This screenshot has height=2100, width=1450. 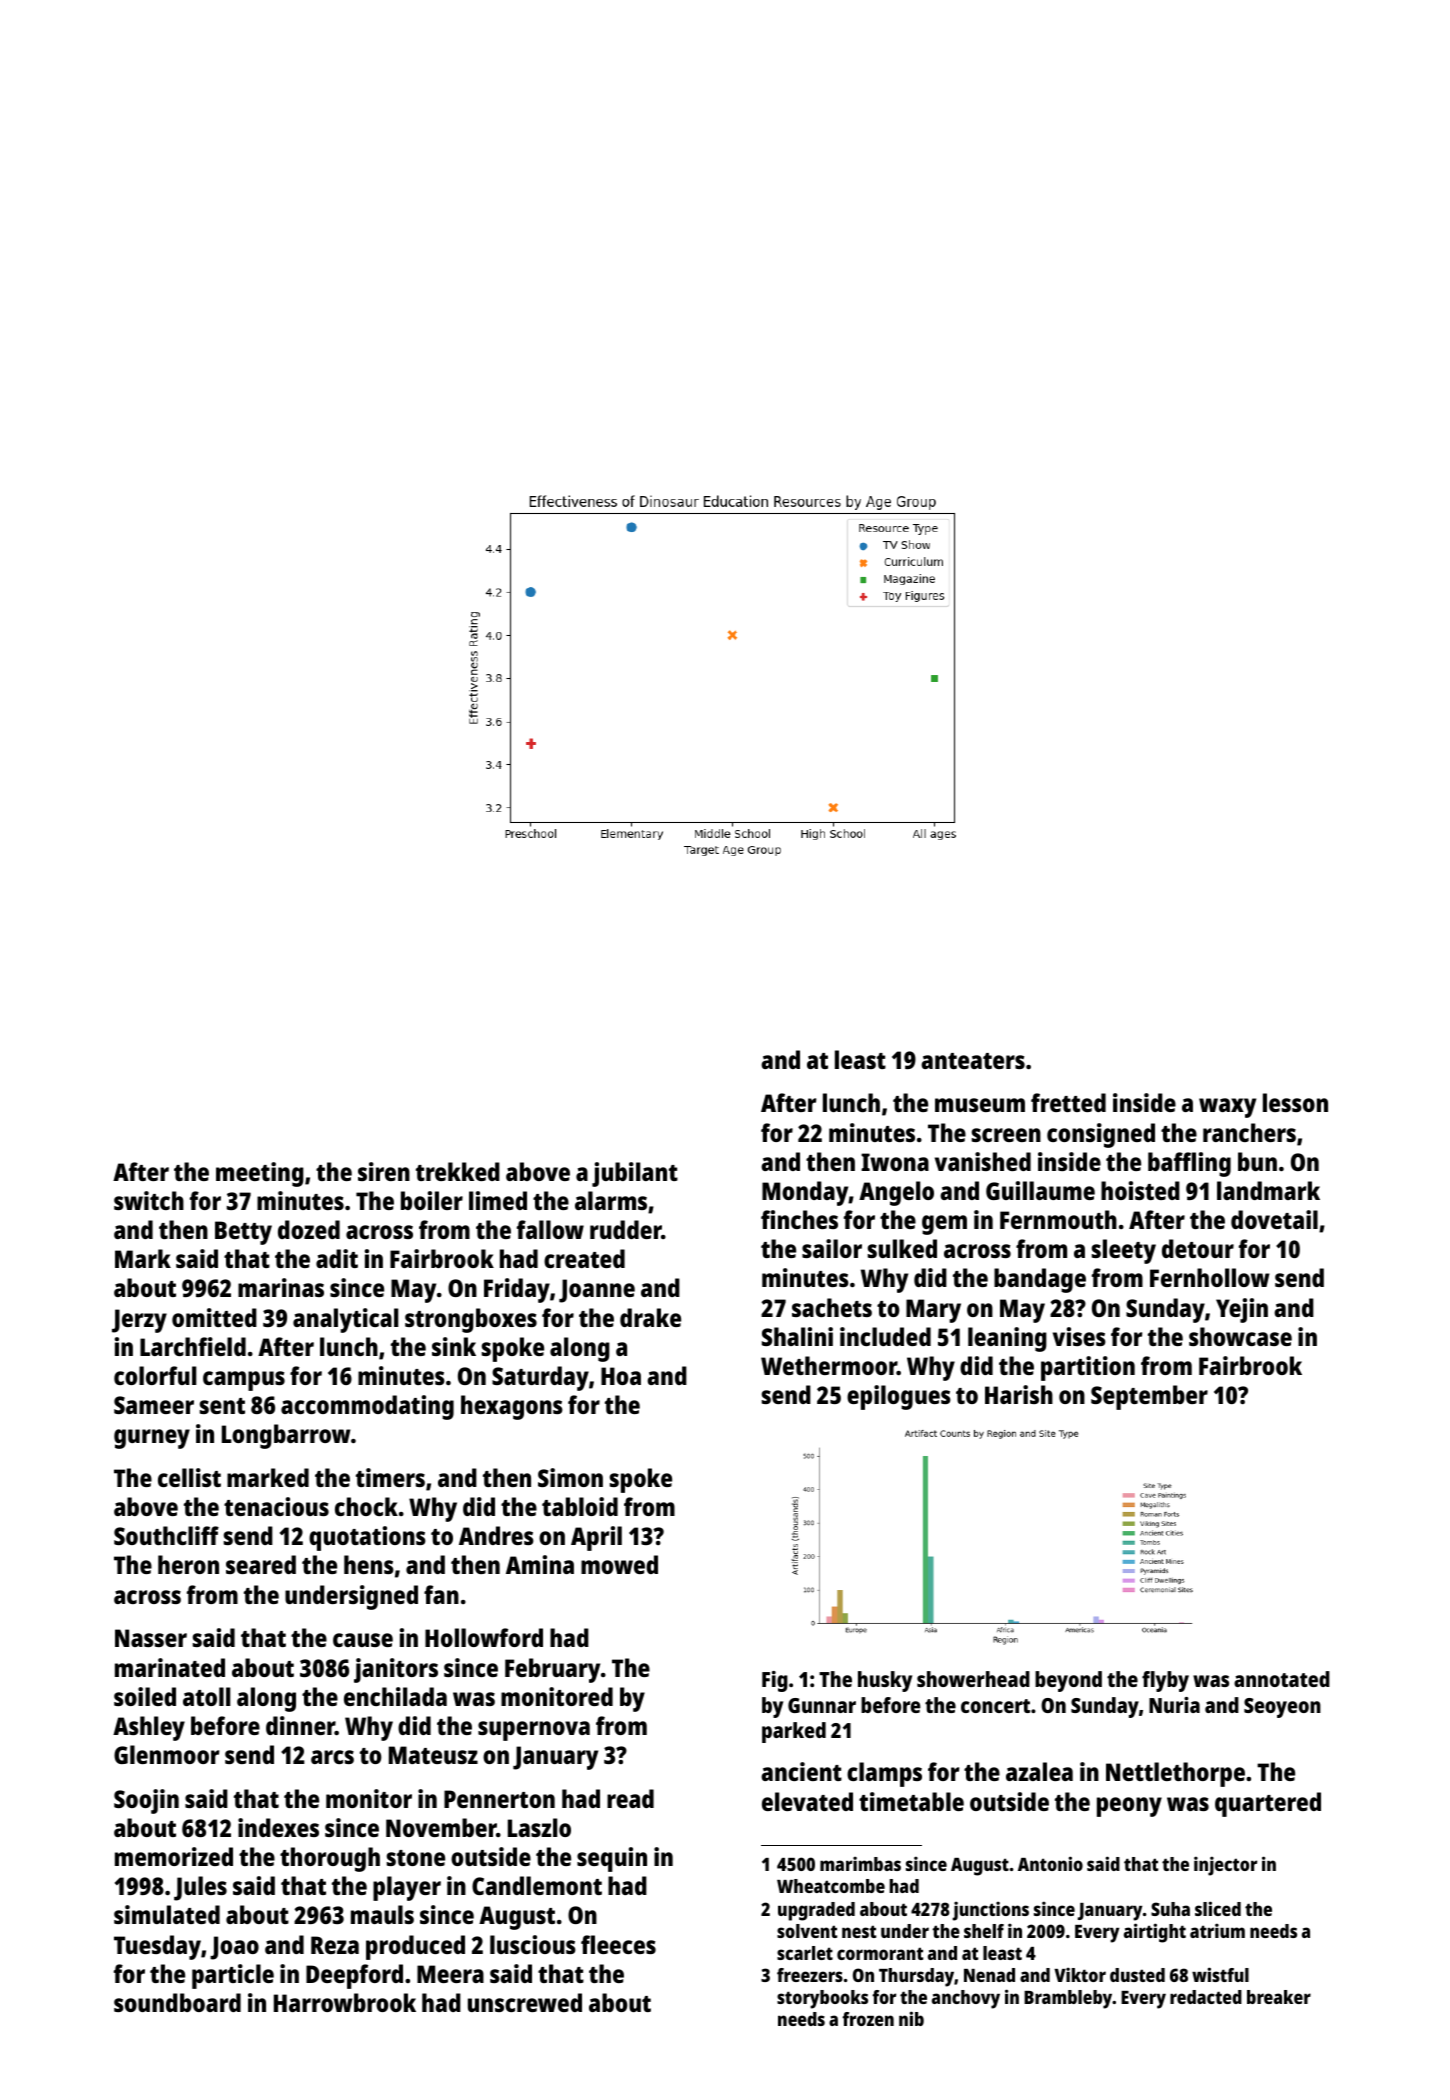 What do you see at coordinates (973, 1061) in the screenshot?
I see `anteaters` at bounding box center [973, 1061].
